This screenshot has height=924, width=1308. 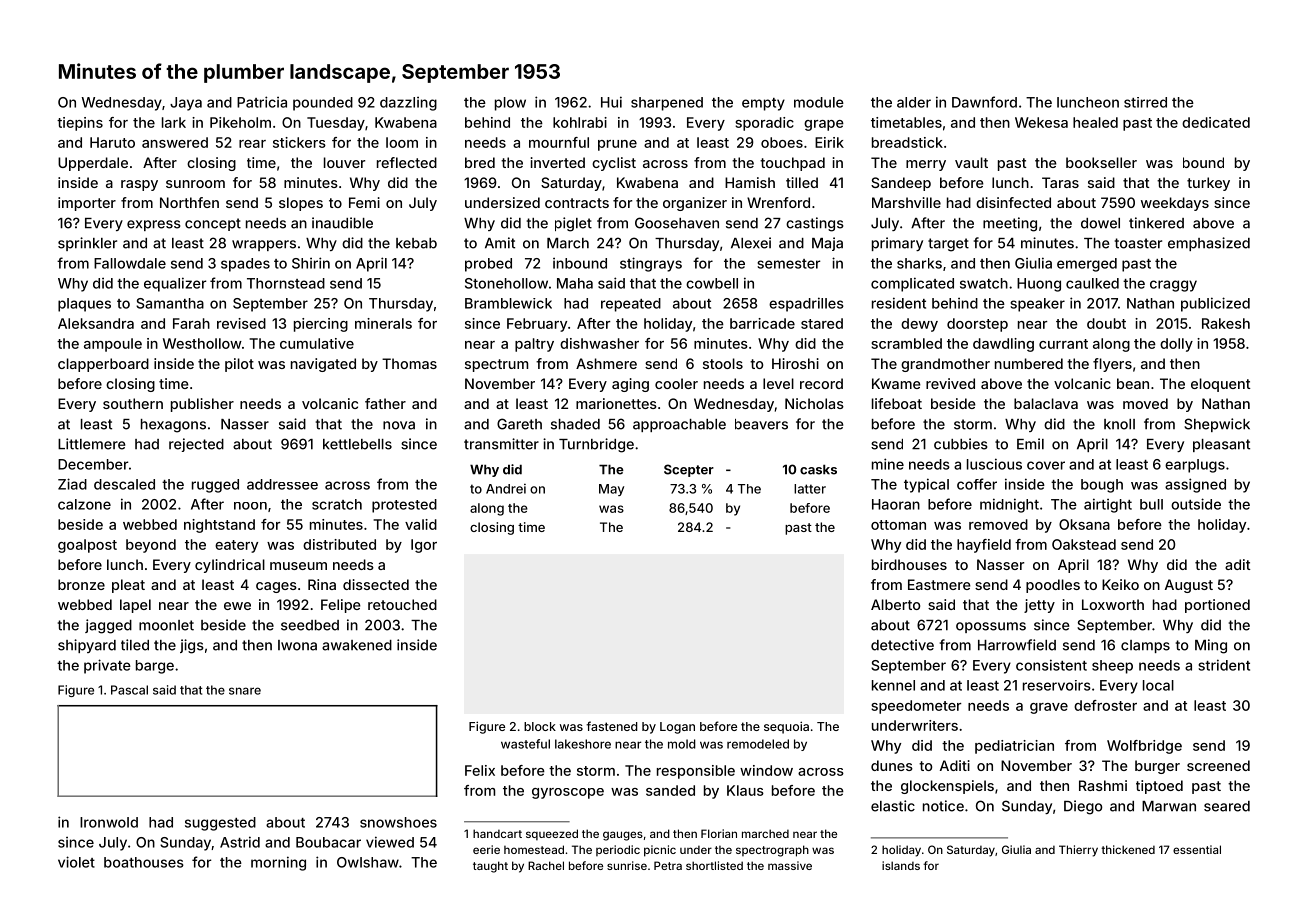 What do you see at coordinates (84, 305) in the screenshot?
I see `plaques` at bounding box center [84, 305].
